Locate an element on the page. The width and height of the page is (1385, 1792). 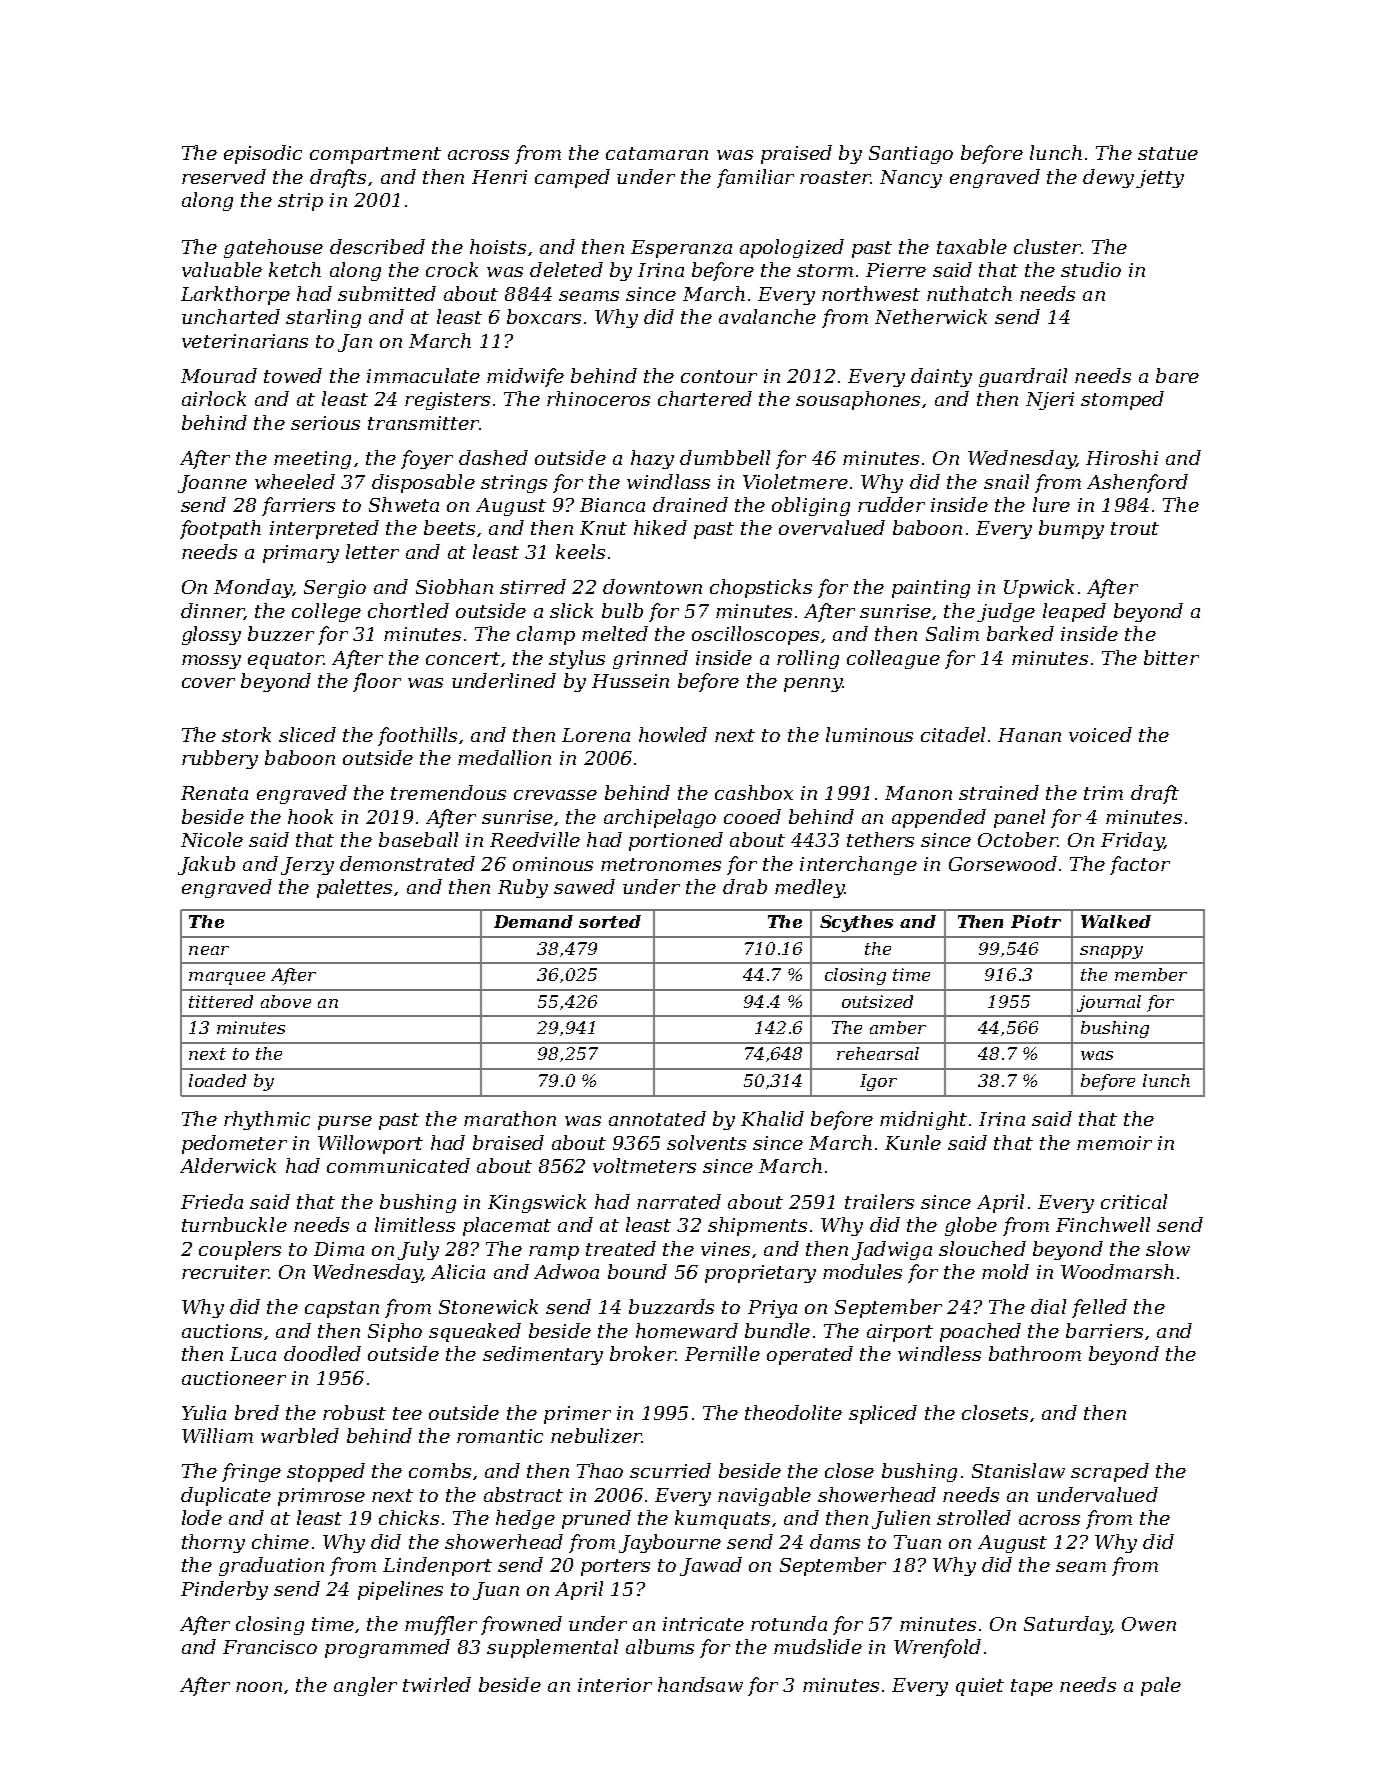
intricate is located at coordinates (703, 1624).
